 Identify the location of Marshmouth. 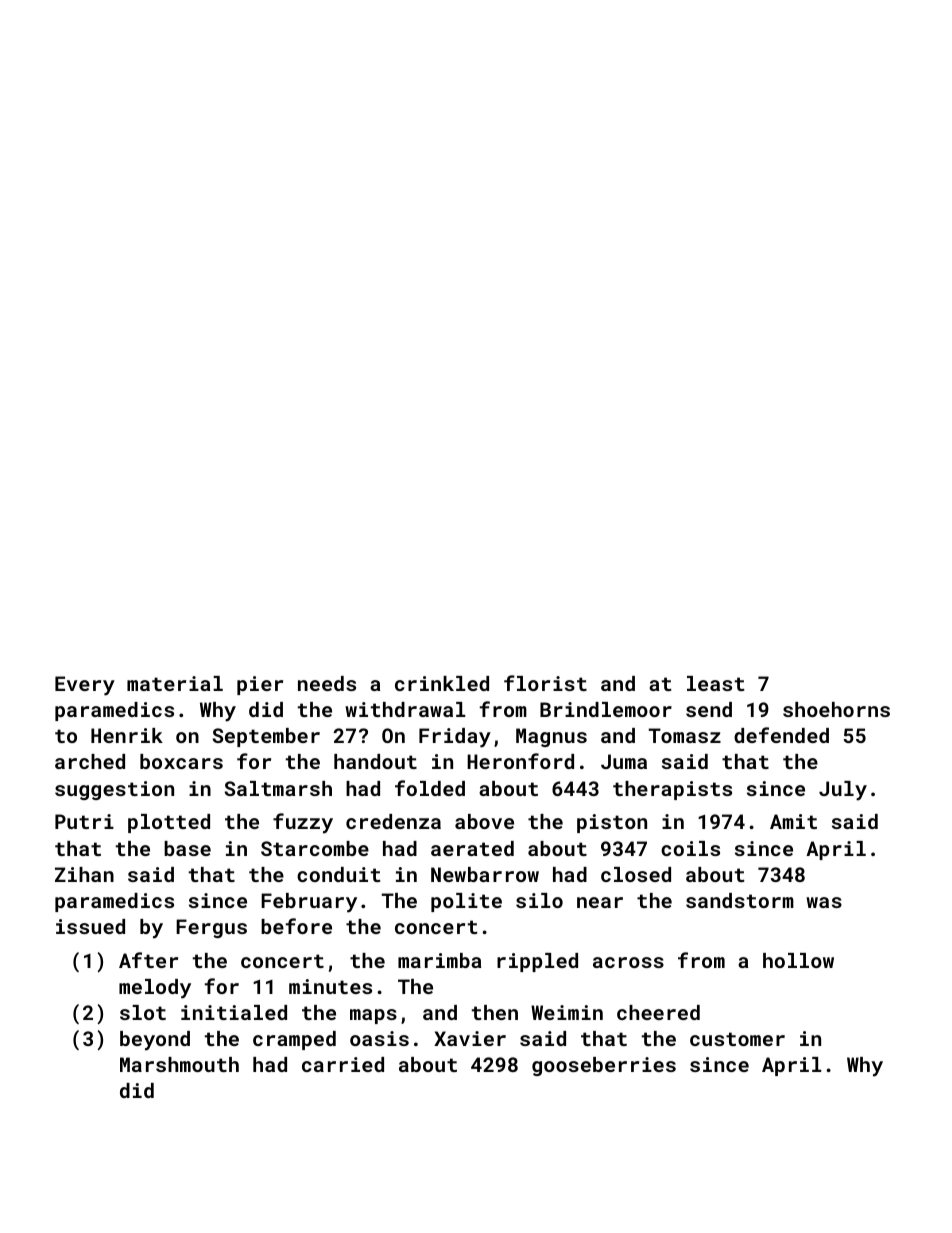
(179, 1064).
